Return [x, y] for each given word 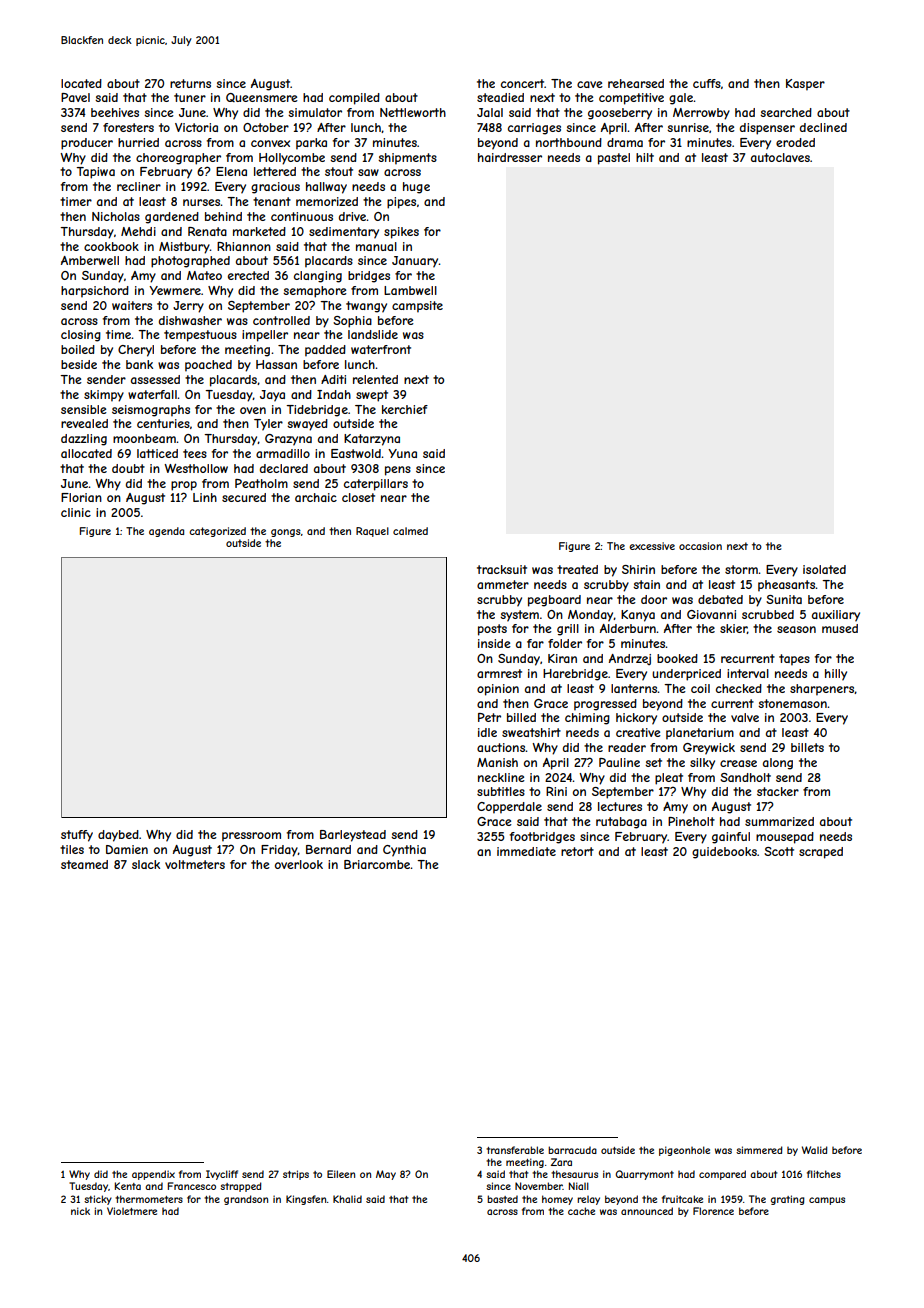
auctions [501, 747]
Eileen [341, 1174]
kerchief [405, 409]
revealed [84, 423]
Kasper [805, 85]
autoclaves [780, 157]
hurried [138, 142]
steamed [84, 864]
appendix [153, 1175]
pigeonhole [684, 1151]
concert [522, 83]
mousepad [785, 838]
